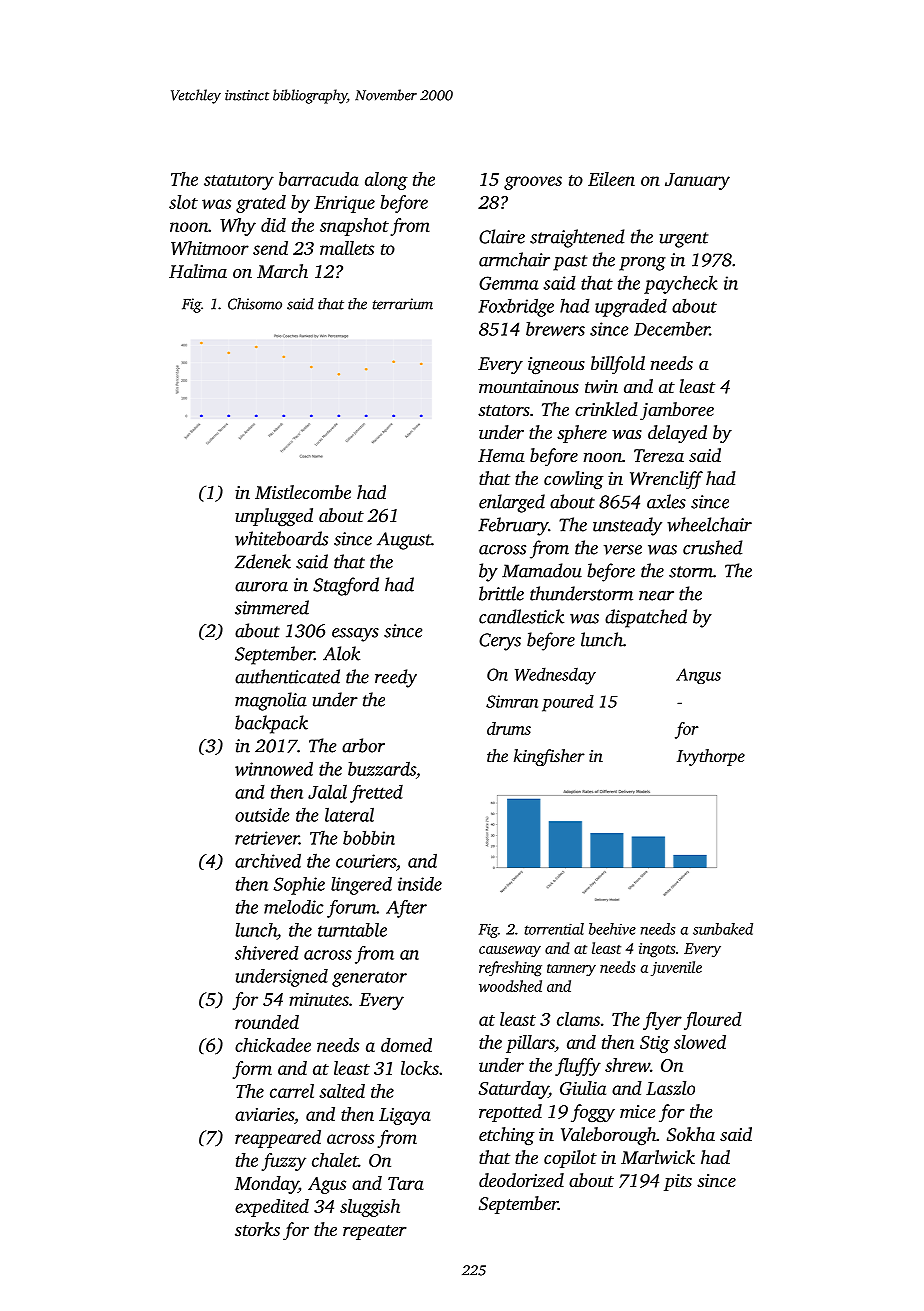  I want to click on Cerys, so click(500, 642).
